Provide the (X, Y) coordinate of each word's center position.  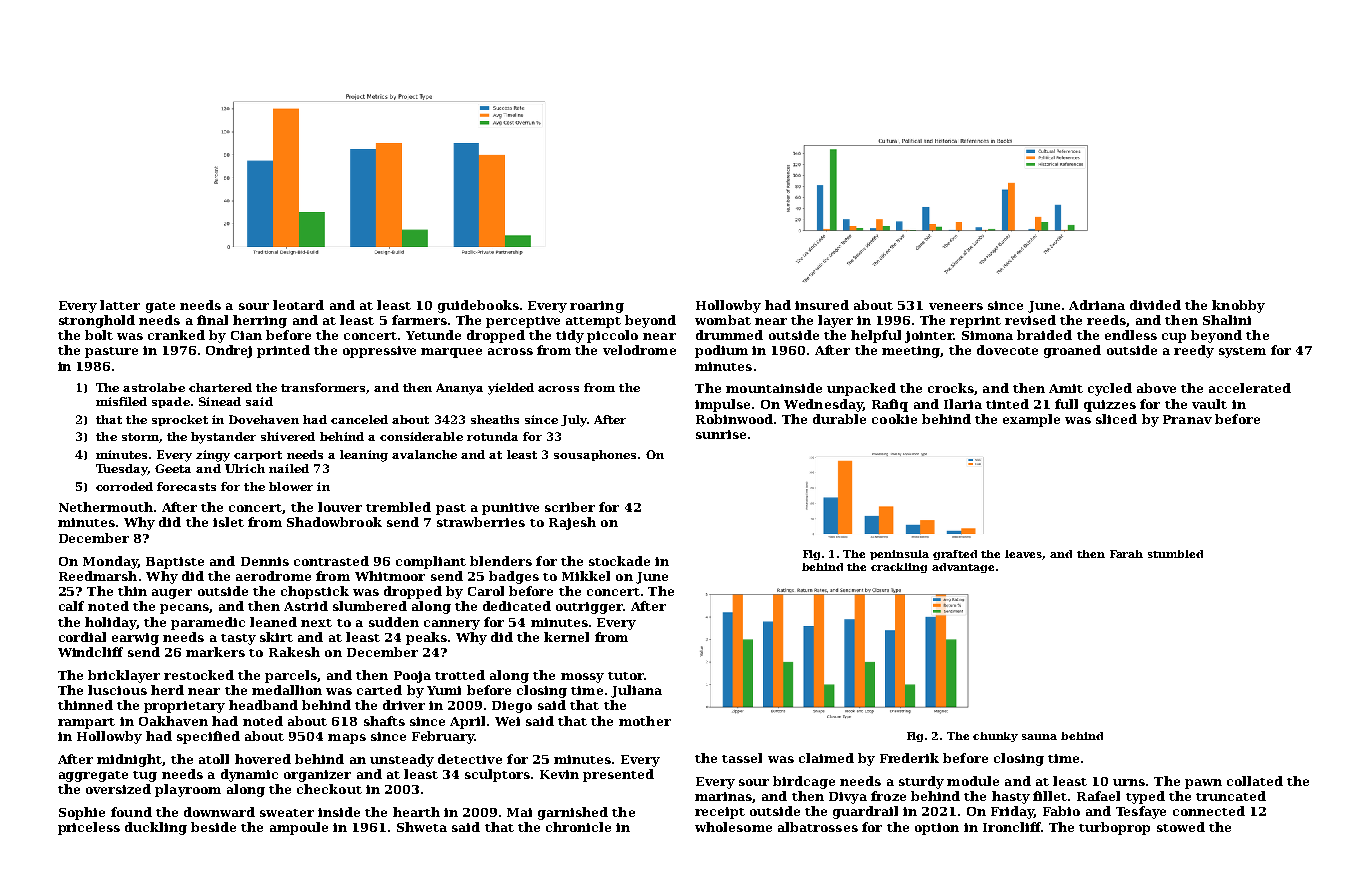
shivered (288, 436)
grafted (955, 555)
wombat (723, 320)
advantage (963, 568)
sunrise (721, 434)
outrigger (589, 608)
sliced (1116, 419)
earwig (135, 639)
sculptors (497, 775)
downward (219, 812)
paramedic (208, 623)
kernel (566, 637)
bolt (99, 335)
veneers (956, 306)
